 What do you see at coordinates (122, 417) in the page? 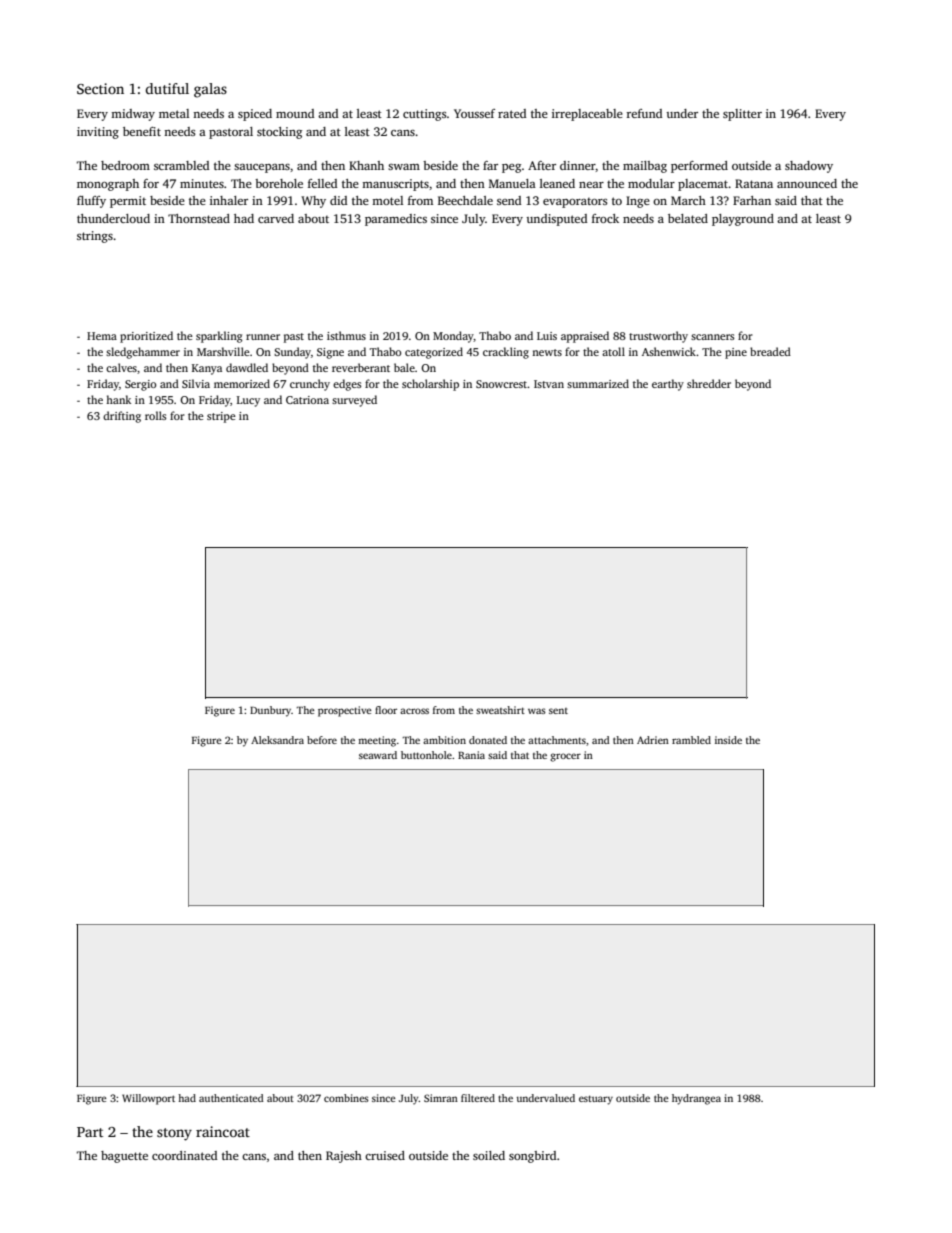
I see `drifting` at bounding box center [122, 417].
